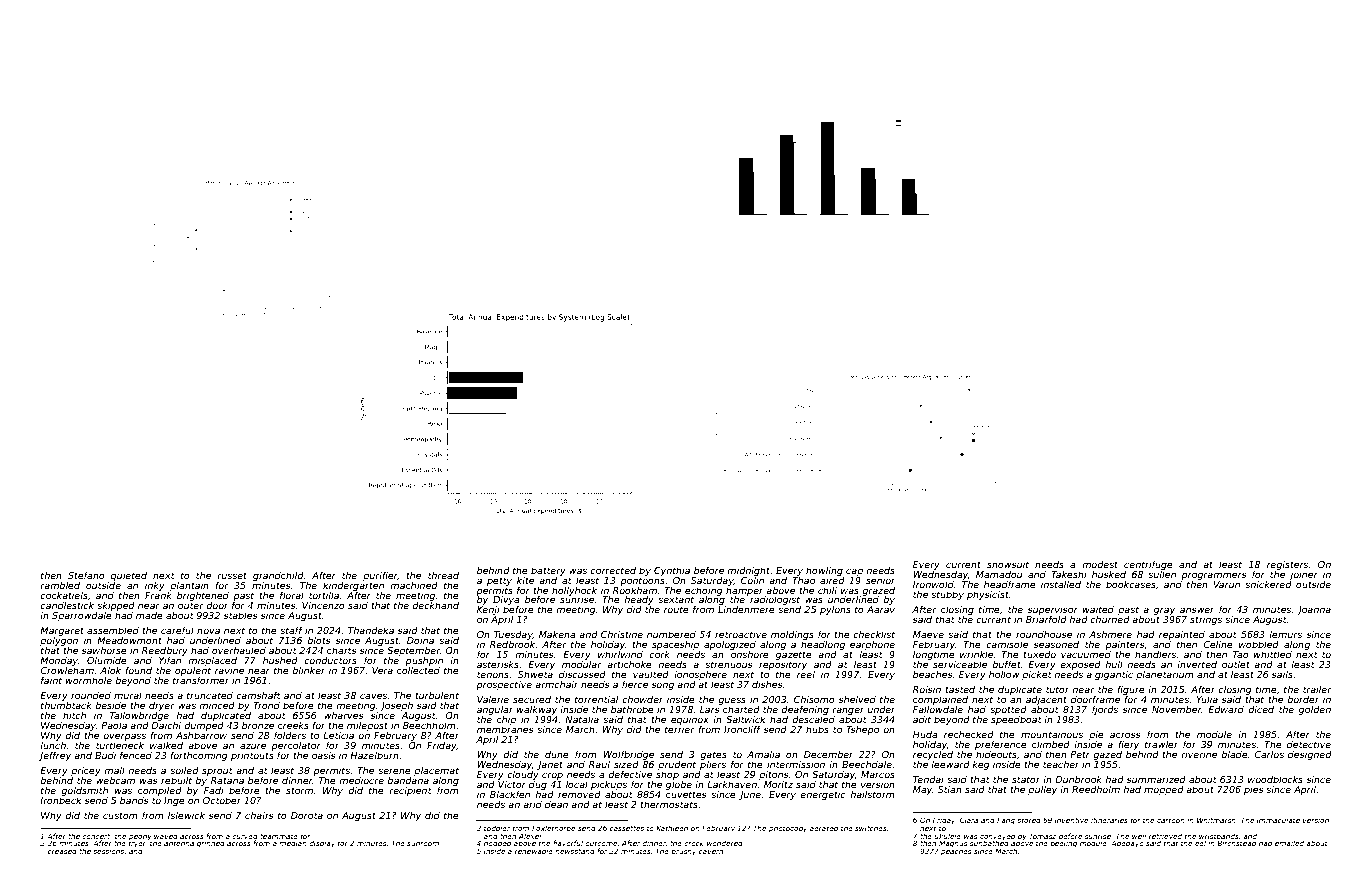 This screenshot has width=1372, height=887. I want to click on quieted, so click(129, 576).
